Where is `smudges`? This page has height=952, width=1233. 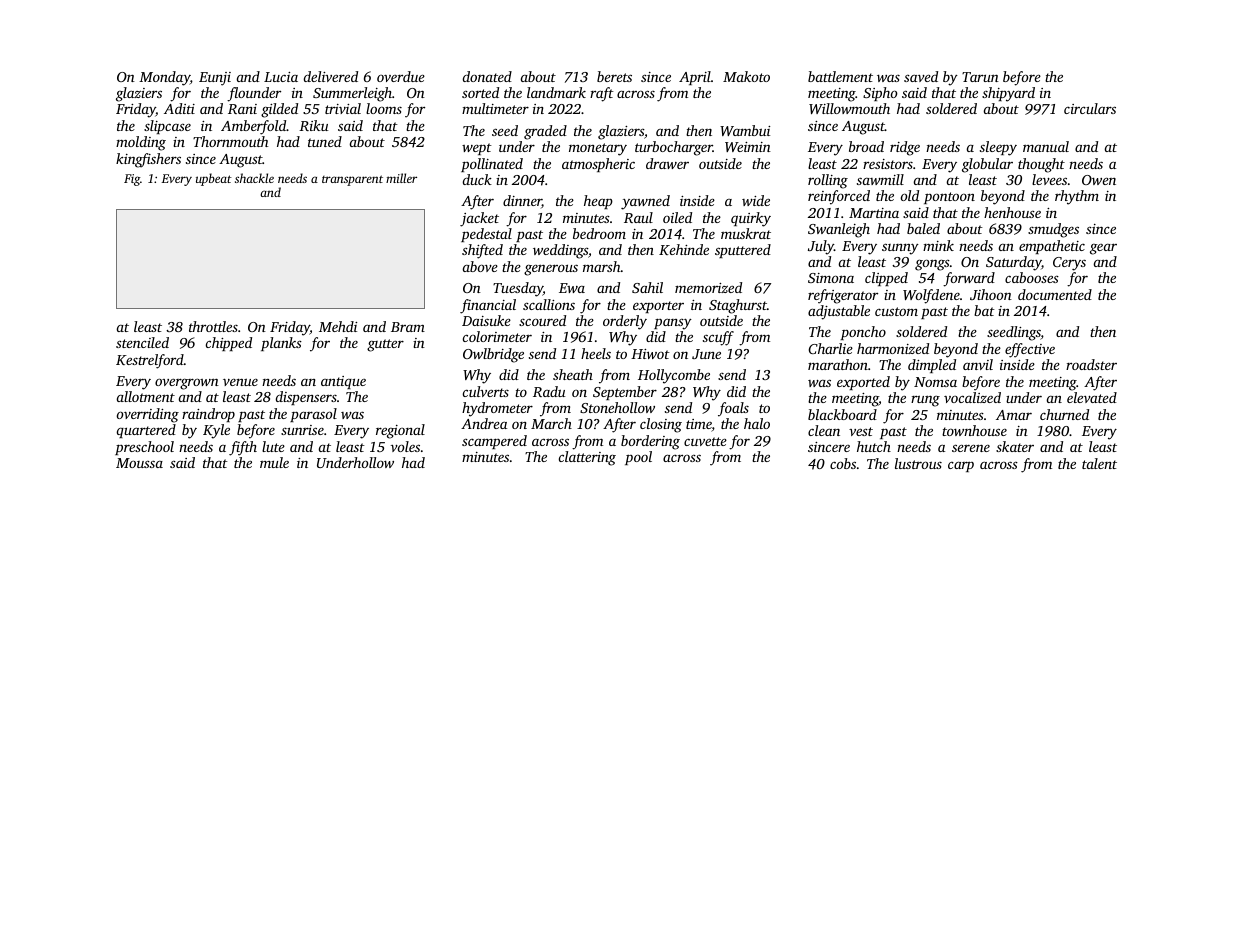
smudges is located at coordinates (1053, 230).
